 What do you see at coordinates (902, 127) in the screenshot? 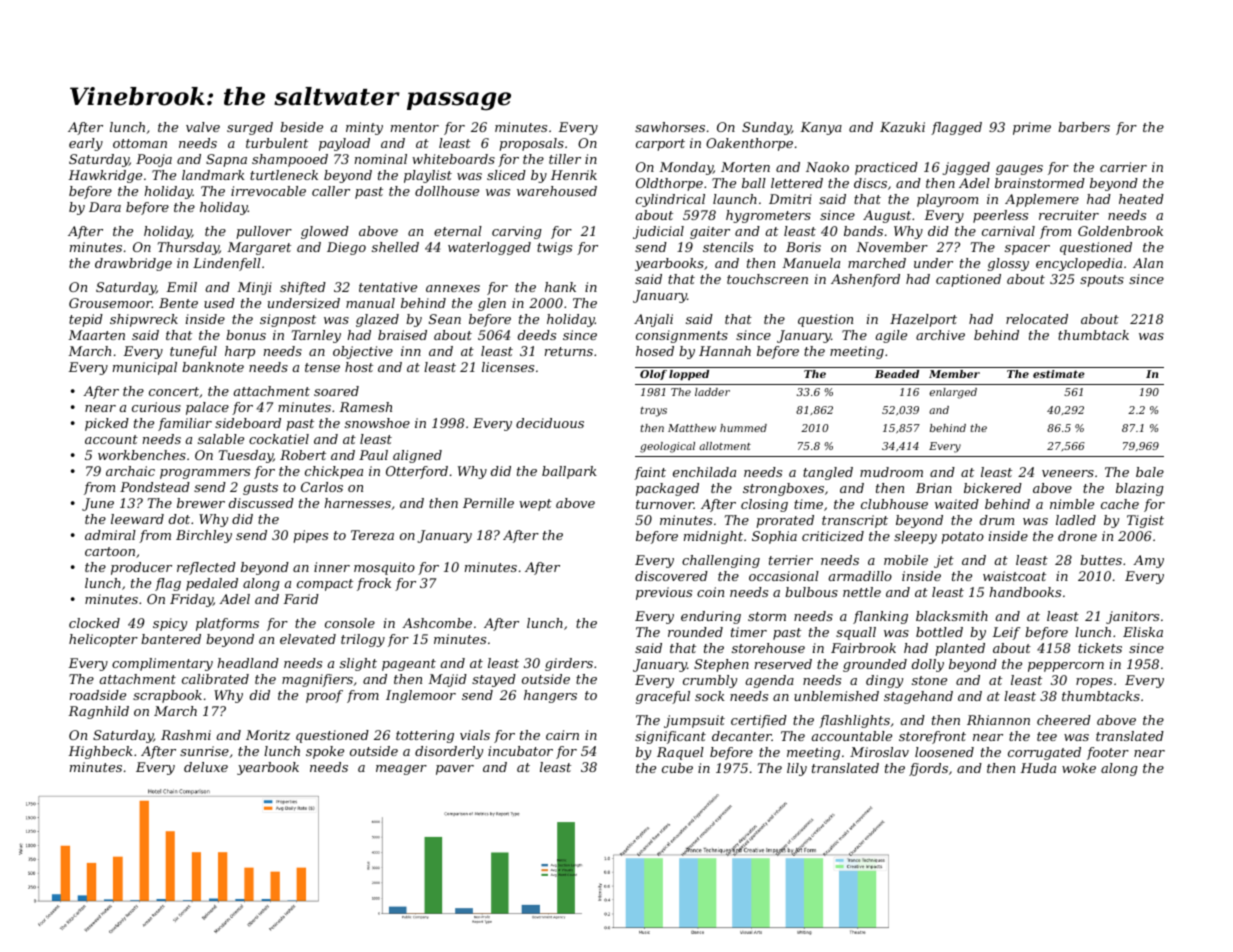
I see `Kazuki` at bounding box center [902, 127].
